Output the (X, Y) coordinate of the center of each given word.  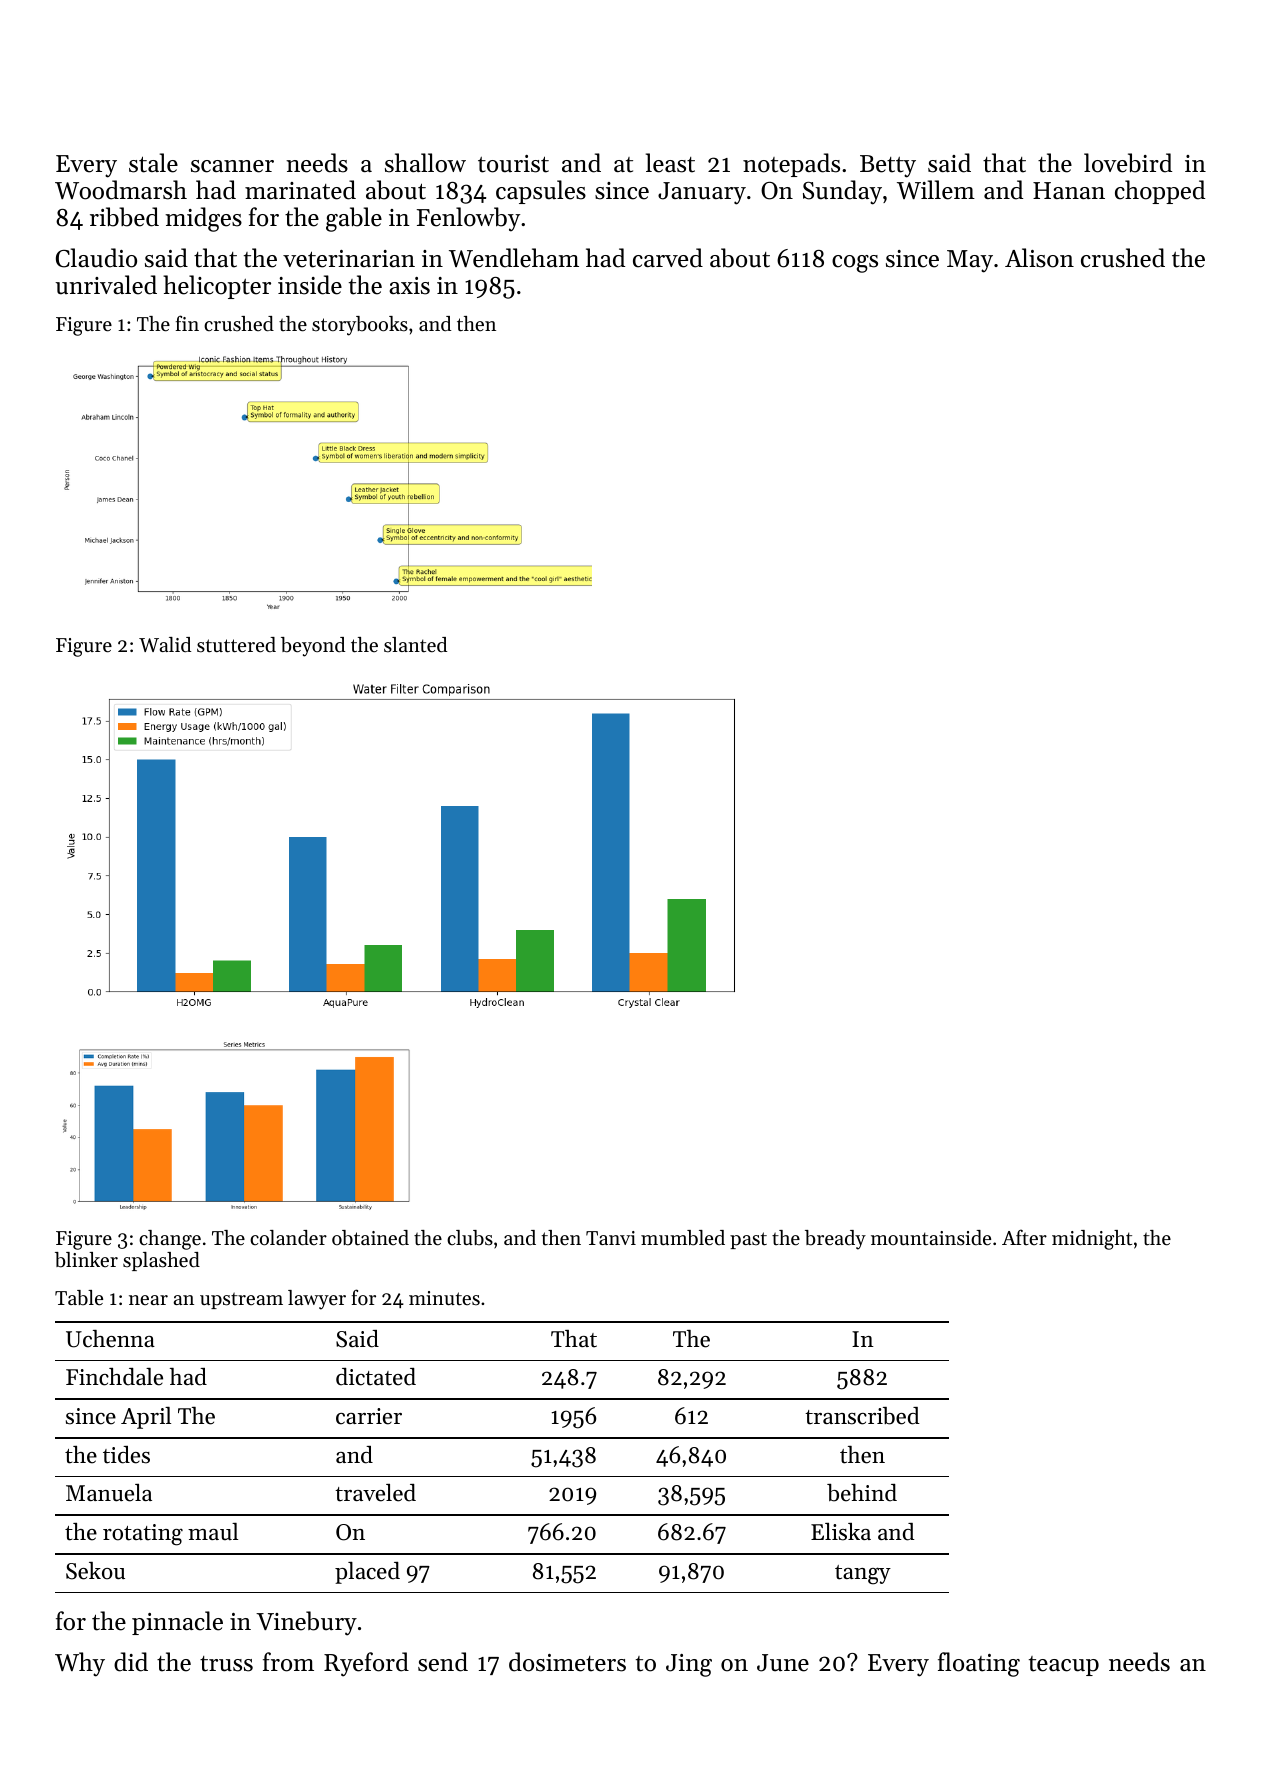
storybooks (360, 326)
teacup (1064, 1666)
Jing (689, 1665)
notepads (791, 165)
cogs (855, 264)
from (288, 1662)
